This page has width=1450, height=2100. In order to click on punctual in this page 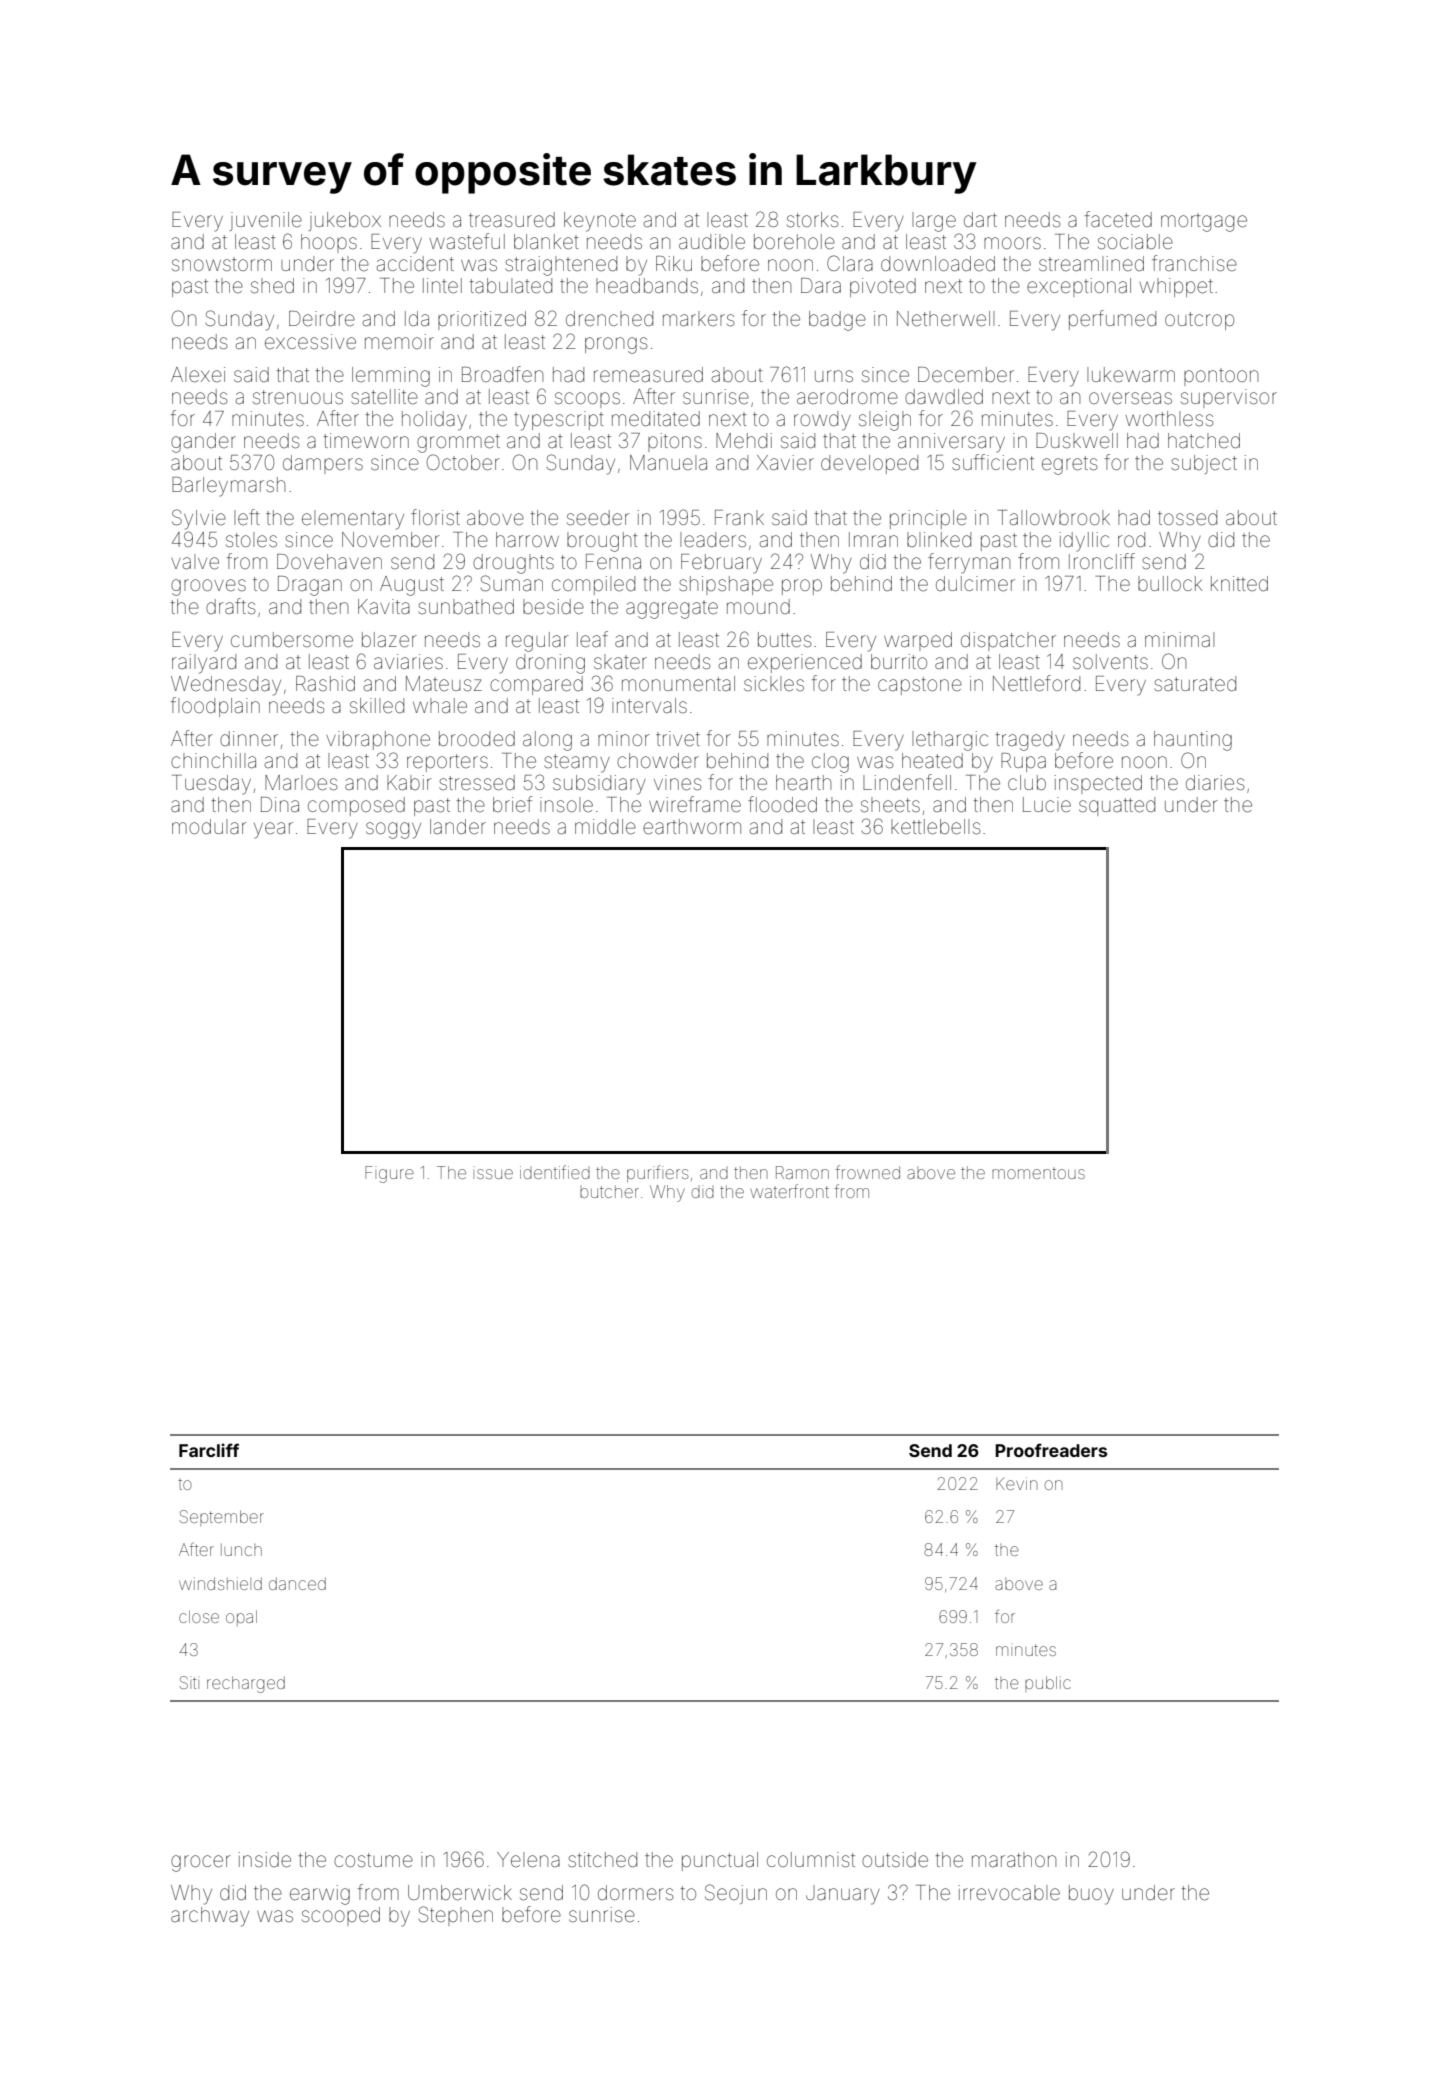, I will do `click(720, 1861)`.
